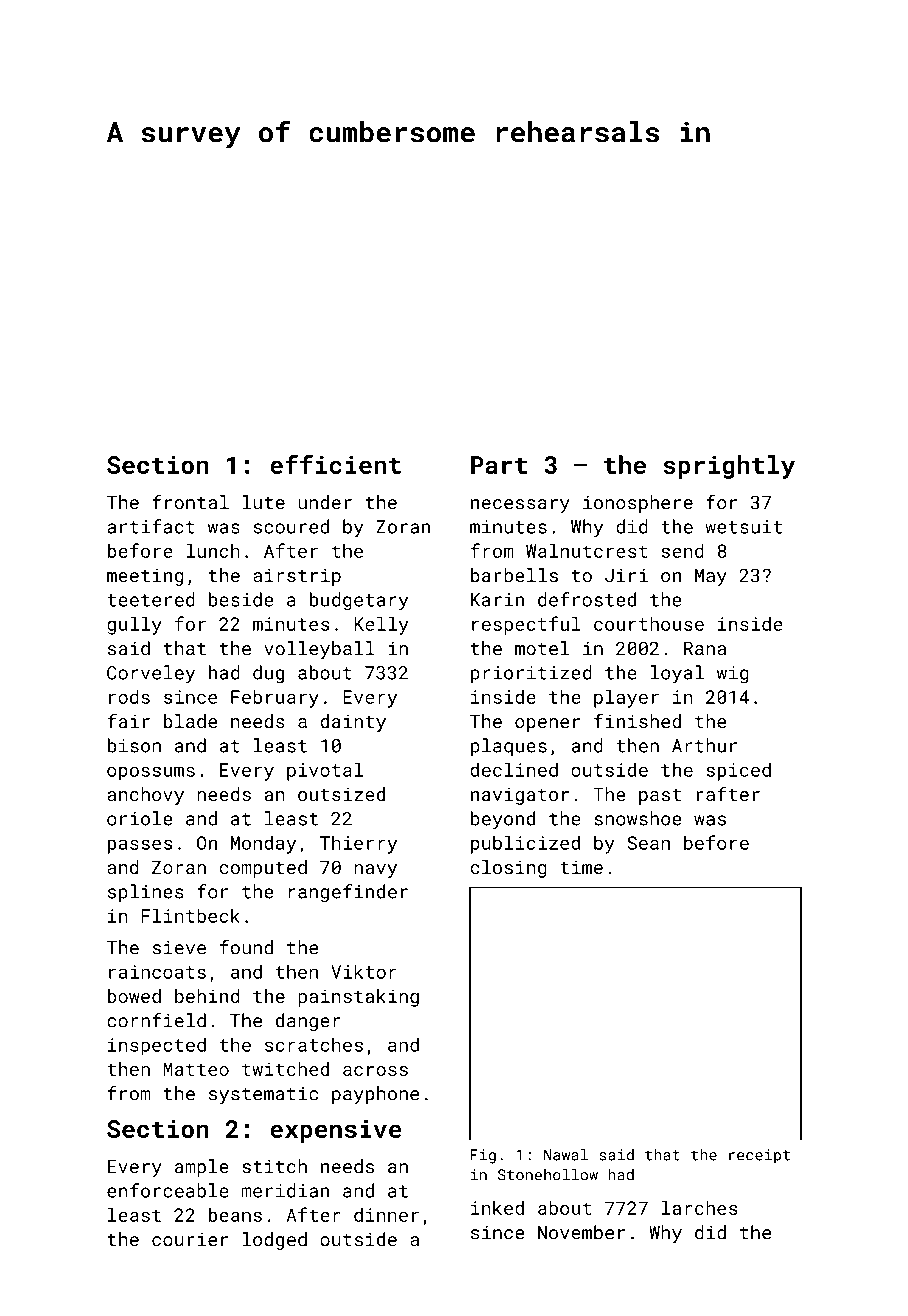 Image resolution: width=908 pixels, height=1316 pixels. Describe the element at coordinates (700, 1208) in the page. I see `larches` at that location.
